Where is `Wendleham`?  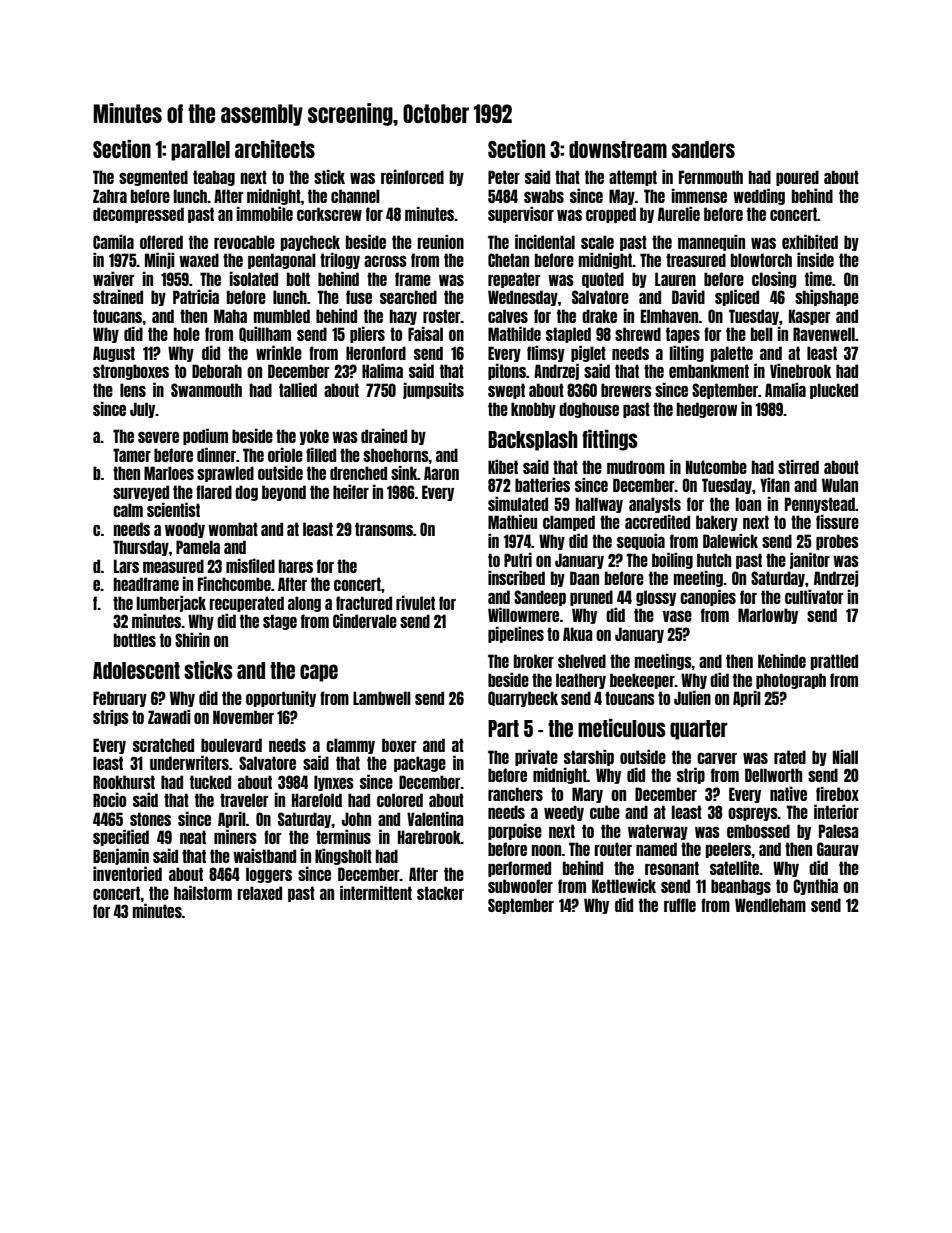
Wendleham is located at coordinates (770, 905).
